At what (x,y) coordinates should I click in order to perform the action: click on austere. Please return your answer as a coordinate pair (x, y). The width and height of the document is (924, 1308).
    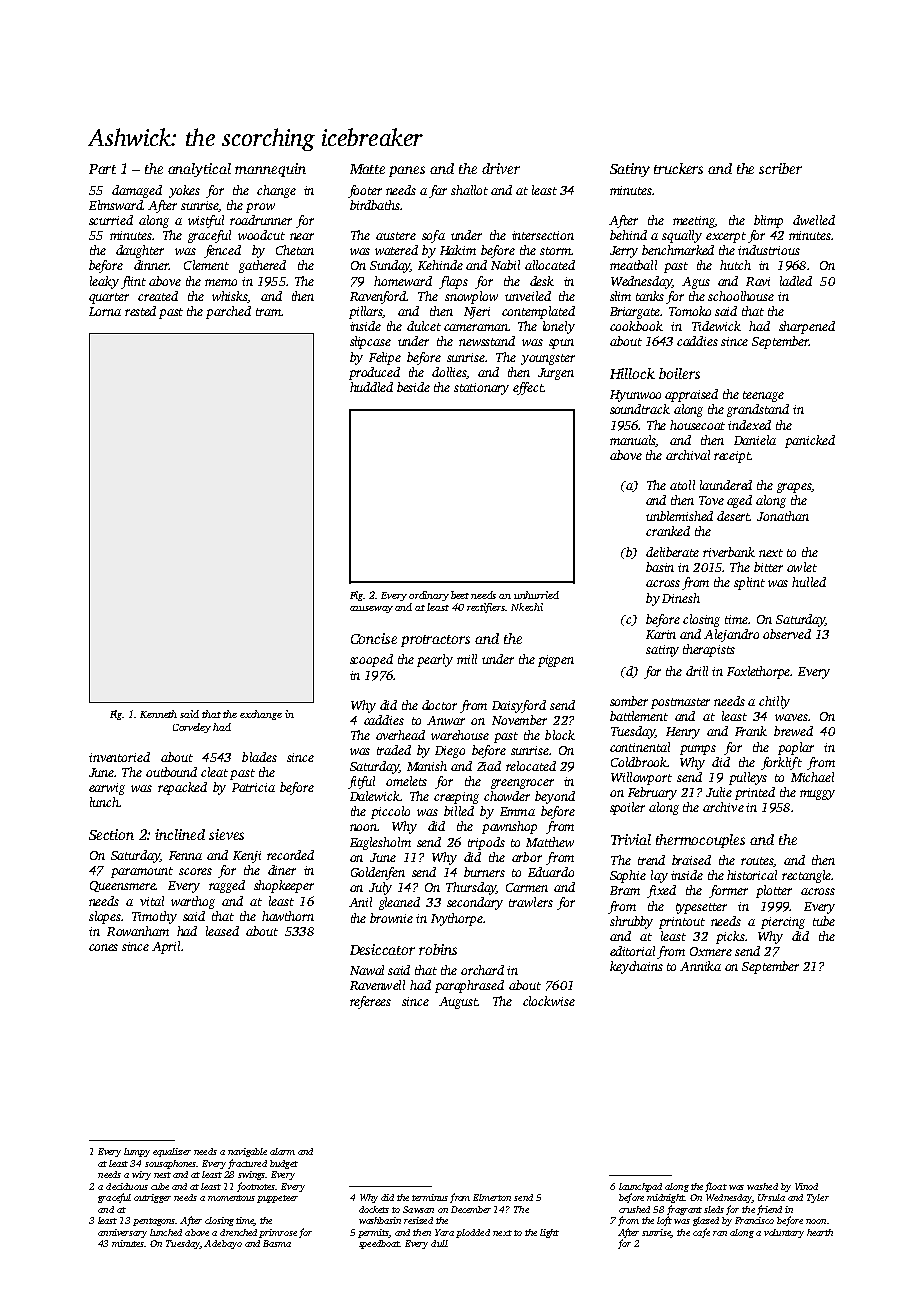
    Looking at the image, I should click on (396, 236).
